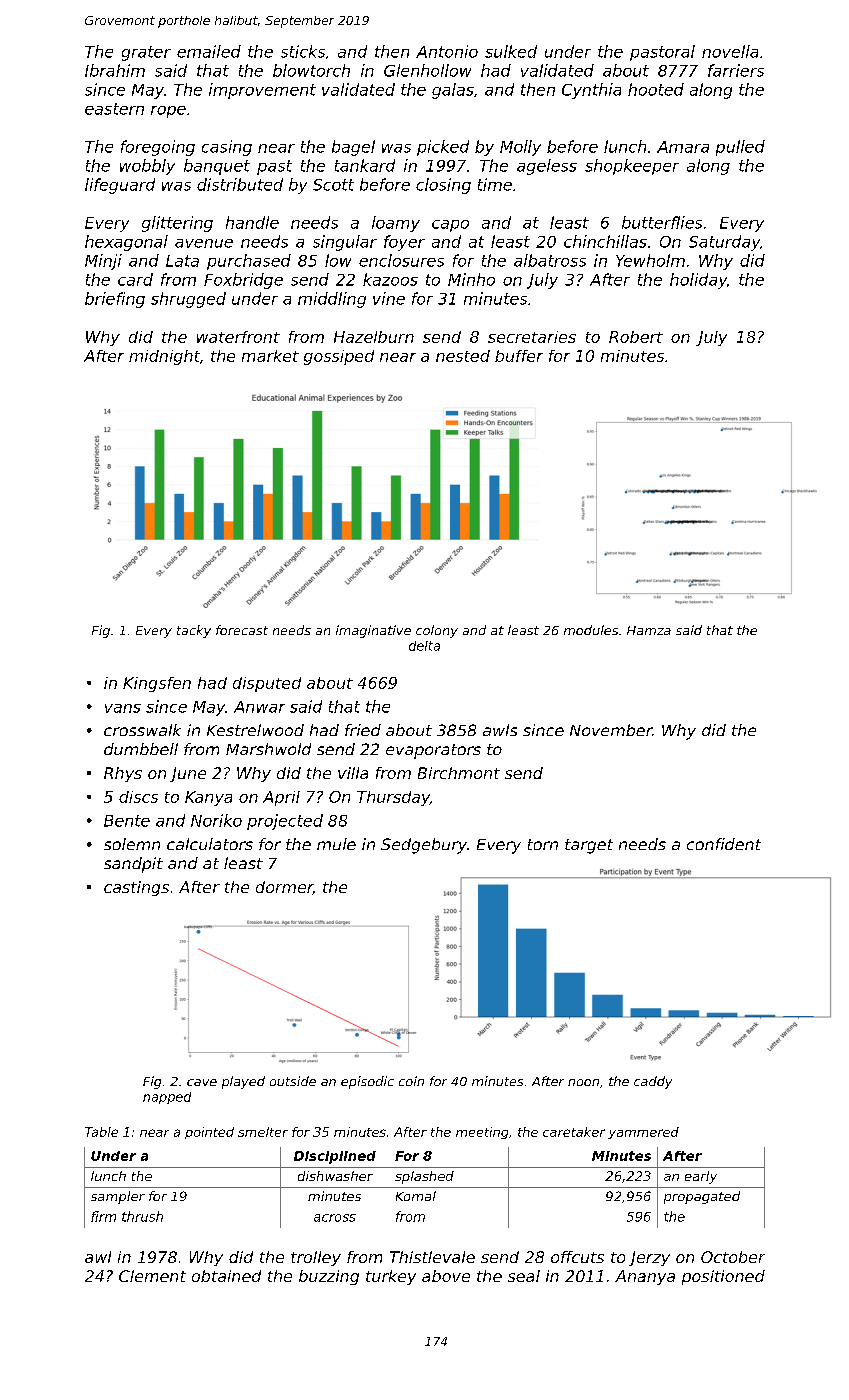 The image size is (849, 1400). Describe the element at coordinates (263, 1132) in the screenshot. I see `smelter` at that location.
